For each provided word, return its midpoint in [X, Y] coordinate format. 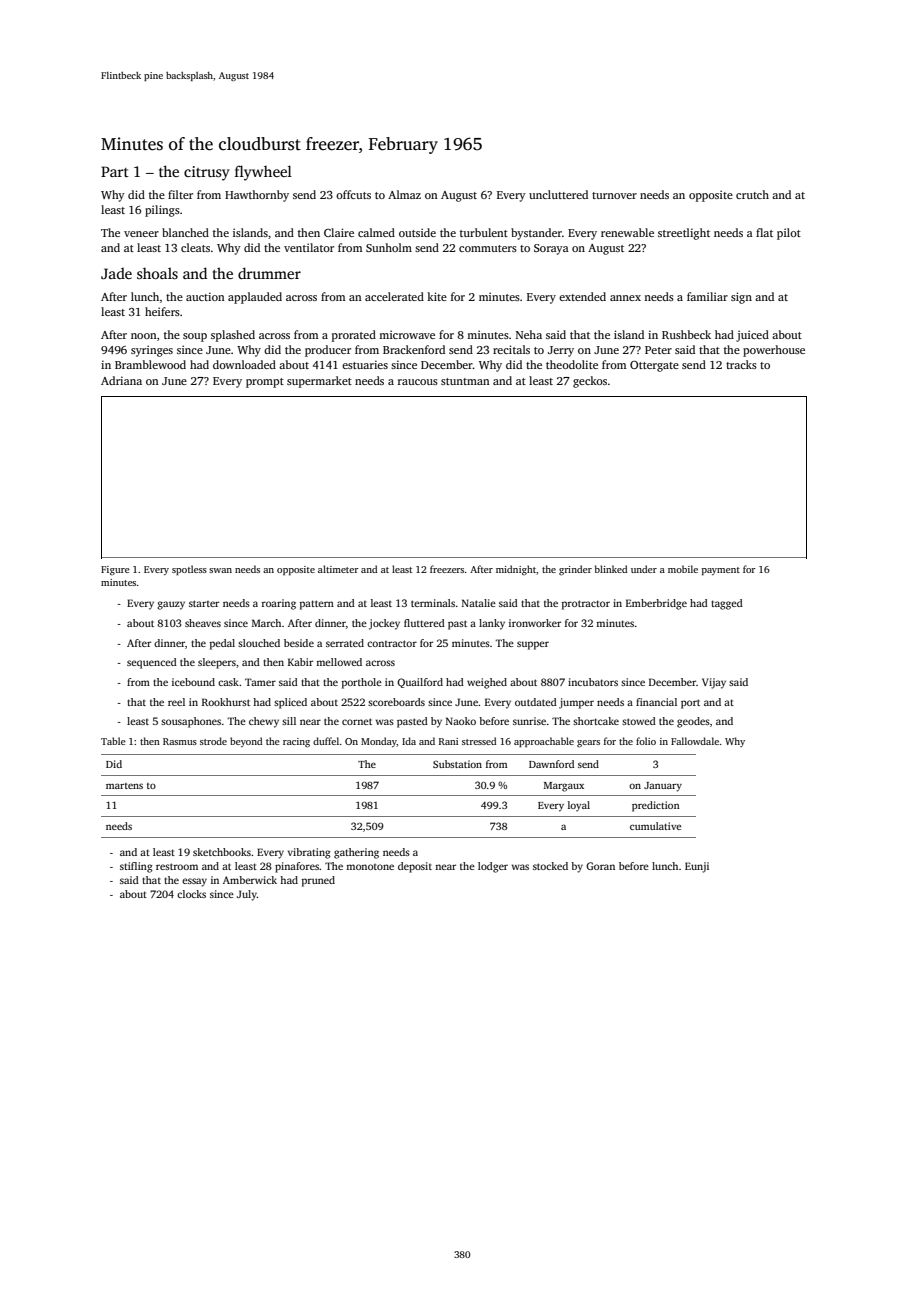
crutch [752, 194]
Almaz [404, 194]
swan [220, 570]
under [644, 569]
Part [115, 171]
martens [124, 786]
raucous [418, 382]
